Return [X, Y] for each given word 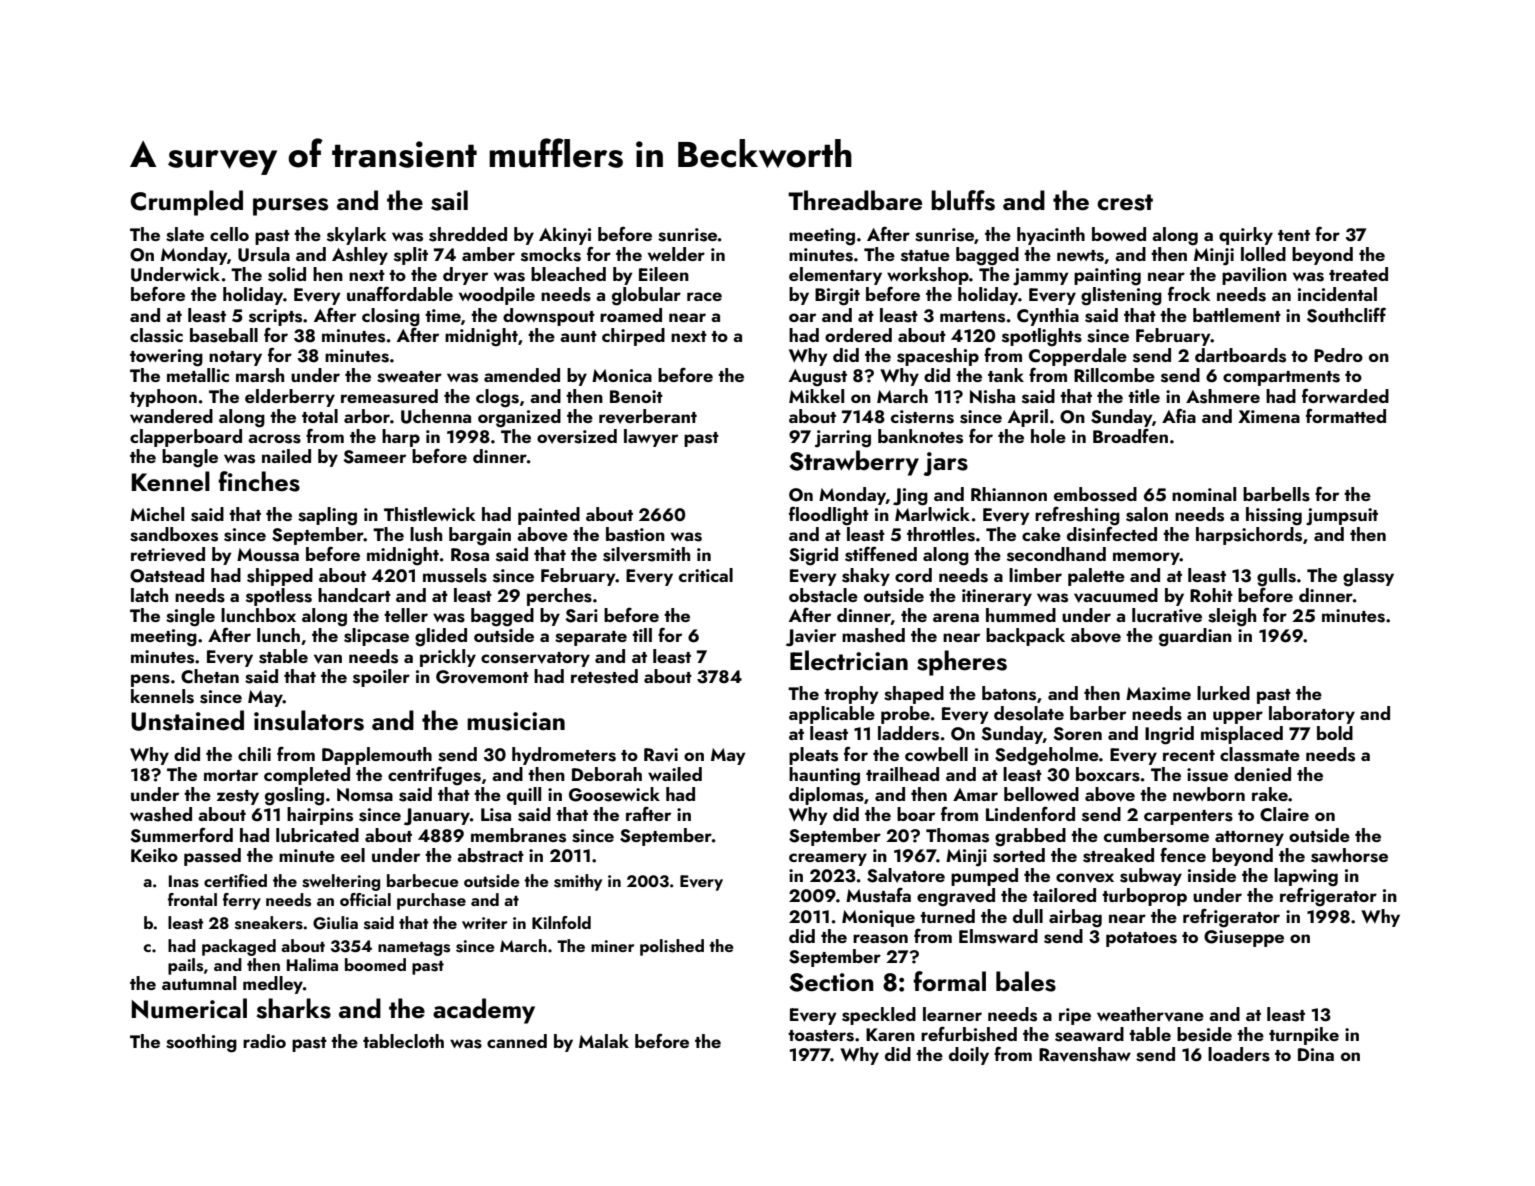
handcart [354, 595]
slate [185, 234]
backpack [1025, 637]
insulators [309, 720]
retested [604, 676]
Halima [312, 964]
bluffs [963, 200]
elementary [835, 276]
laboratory [1312, 715]
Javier [811, 638]
